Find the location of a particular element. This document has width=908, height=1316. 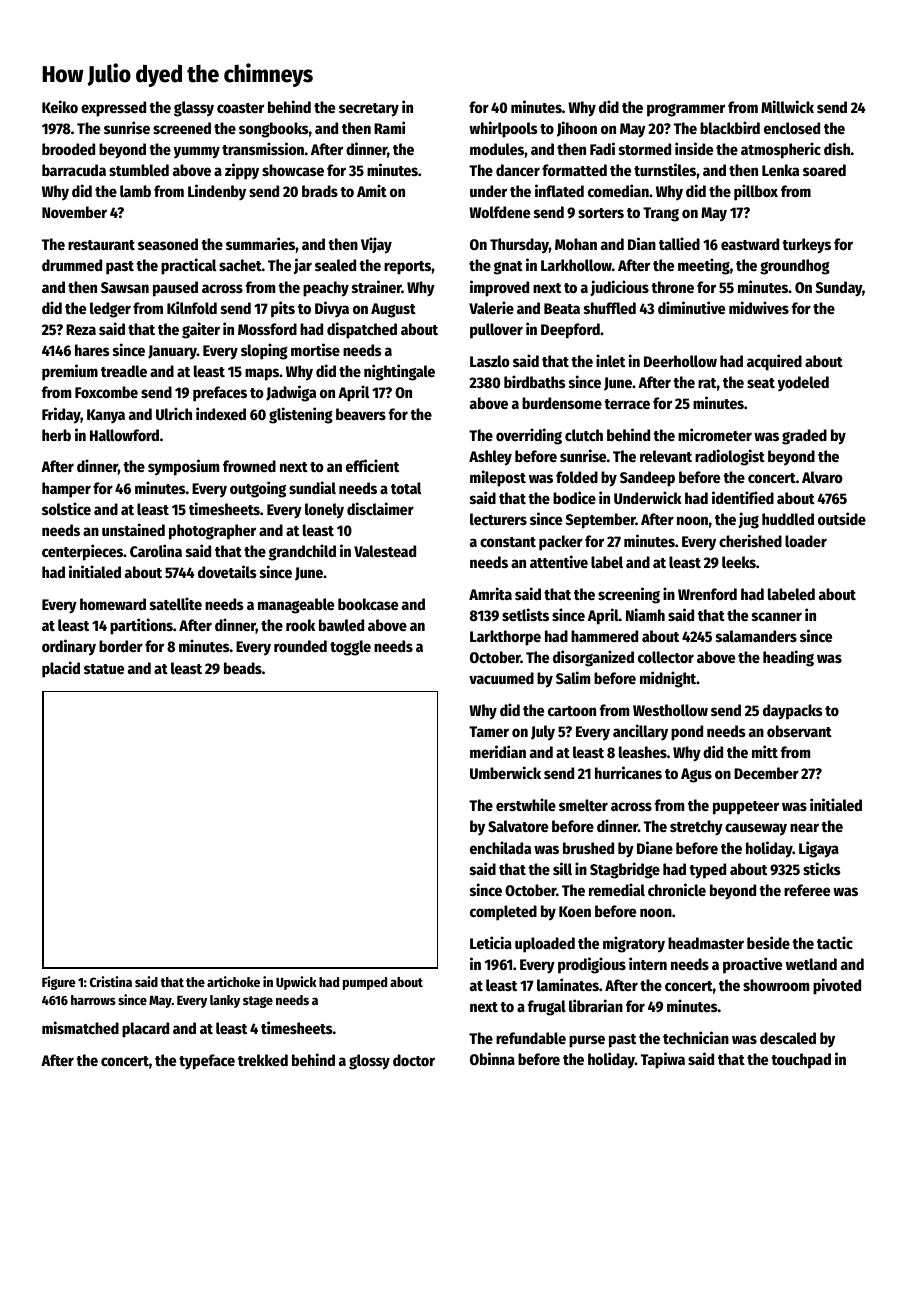

centerpieces is located at coordinates (82, 552).
